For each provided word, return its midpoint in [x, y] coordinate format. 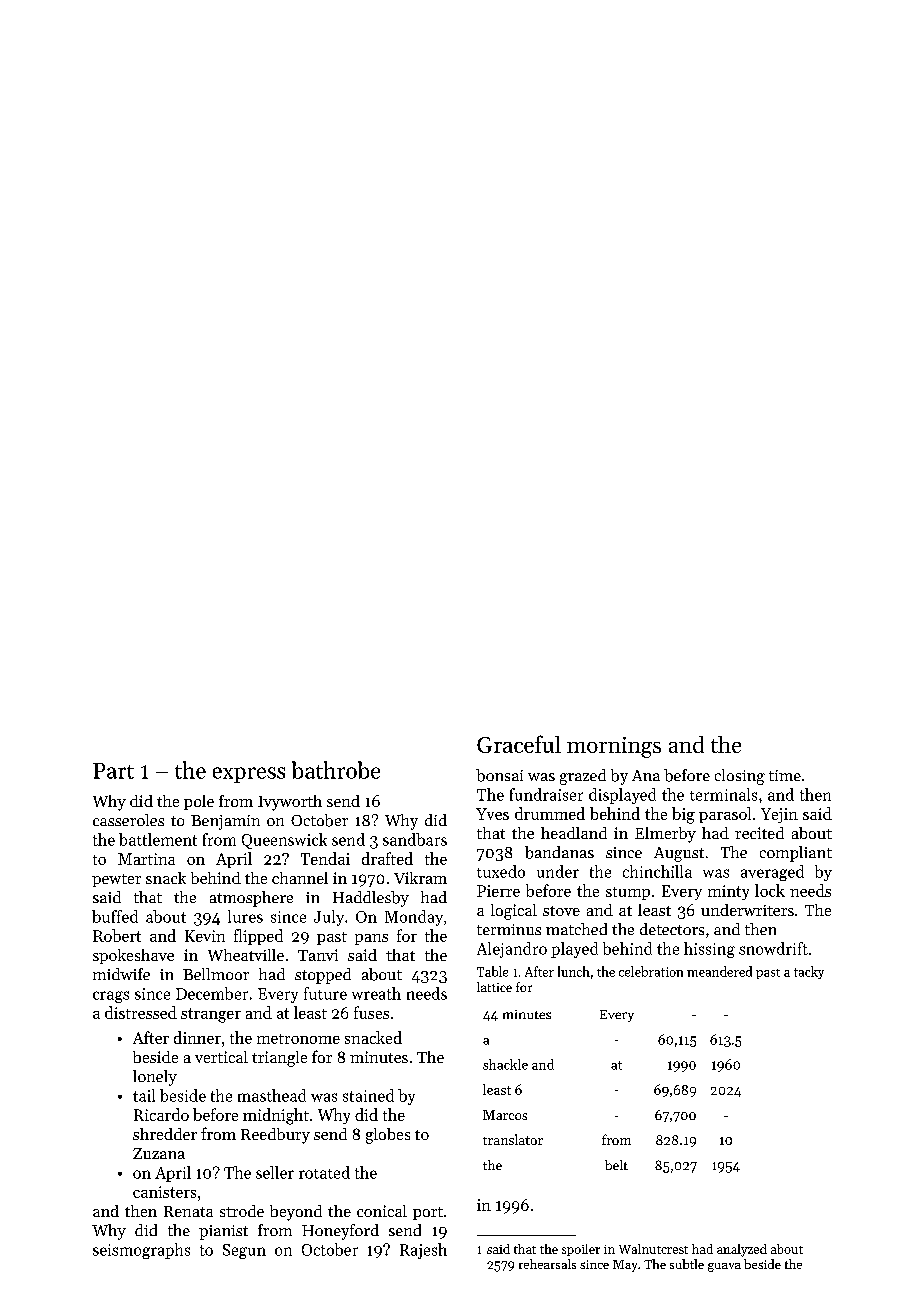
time [785, 775]
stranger [211, 1015]
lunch [574, 971]
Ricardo [161, 1114]
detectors [672, 929]
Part [113, 771]
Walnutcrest [653, 1249]
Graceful [519, 744]
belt [616, 1165]
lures [245, 916]
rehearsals [547, 1264]
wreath [376, 993]
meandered [719, 971]
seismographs [141, 1251]
